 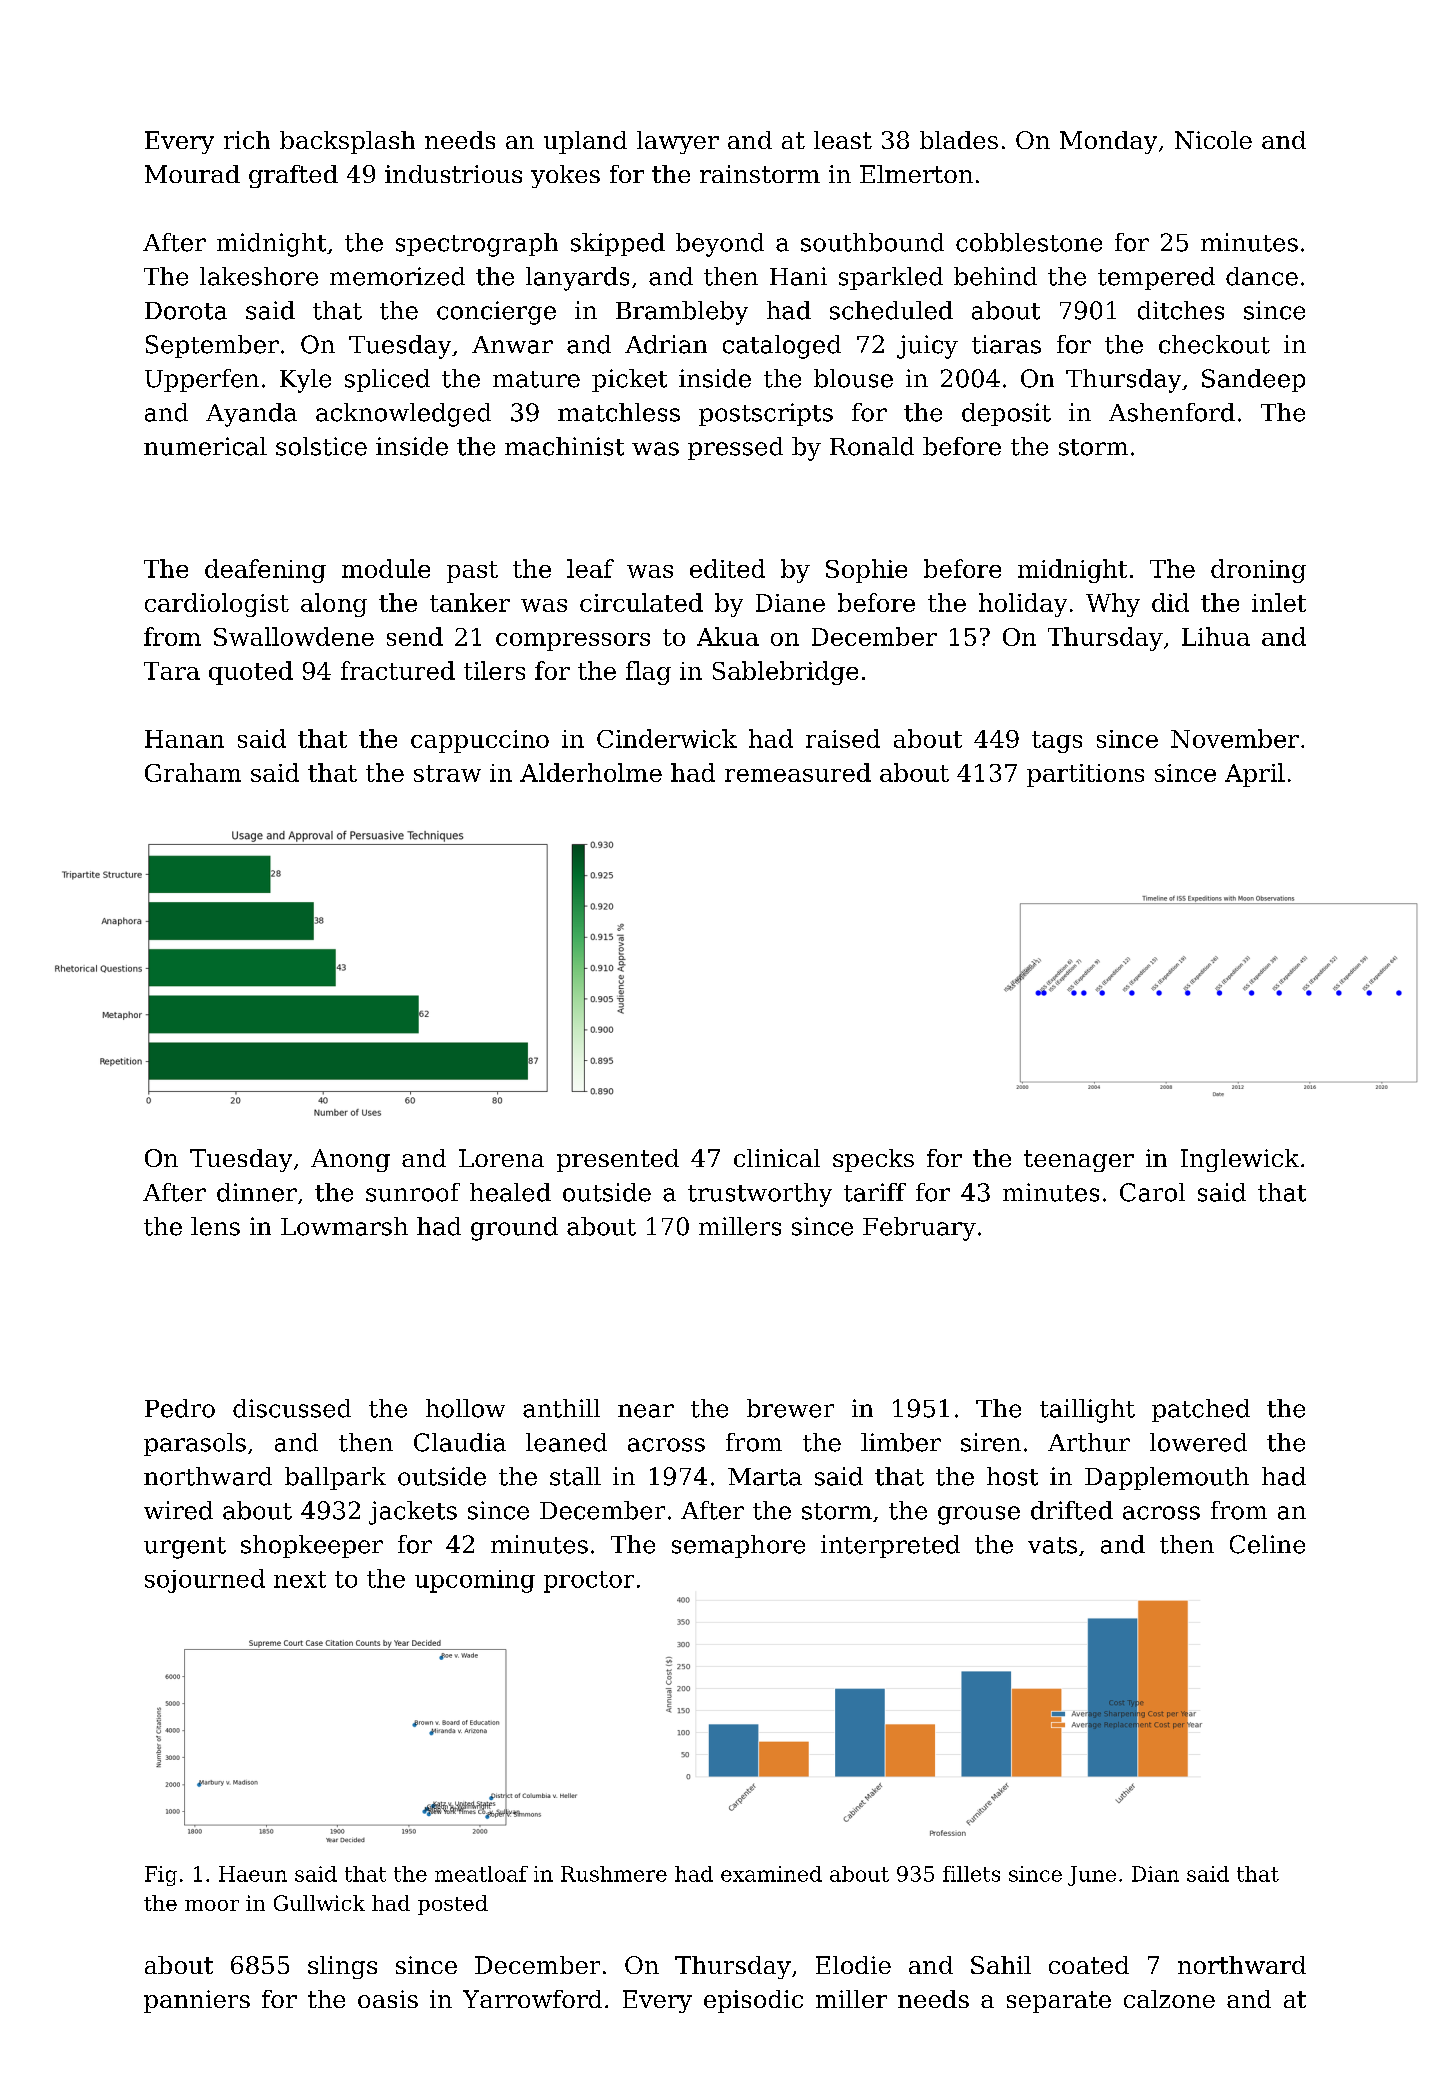 I want to click on Lihua, so click(x=1216, y=636).
